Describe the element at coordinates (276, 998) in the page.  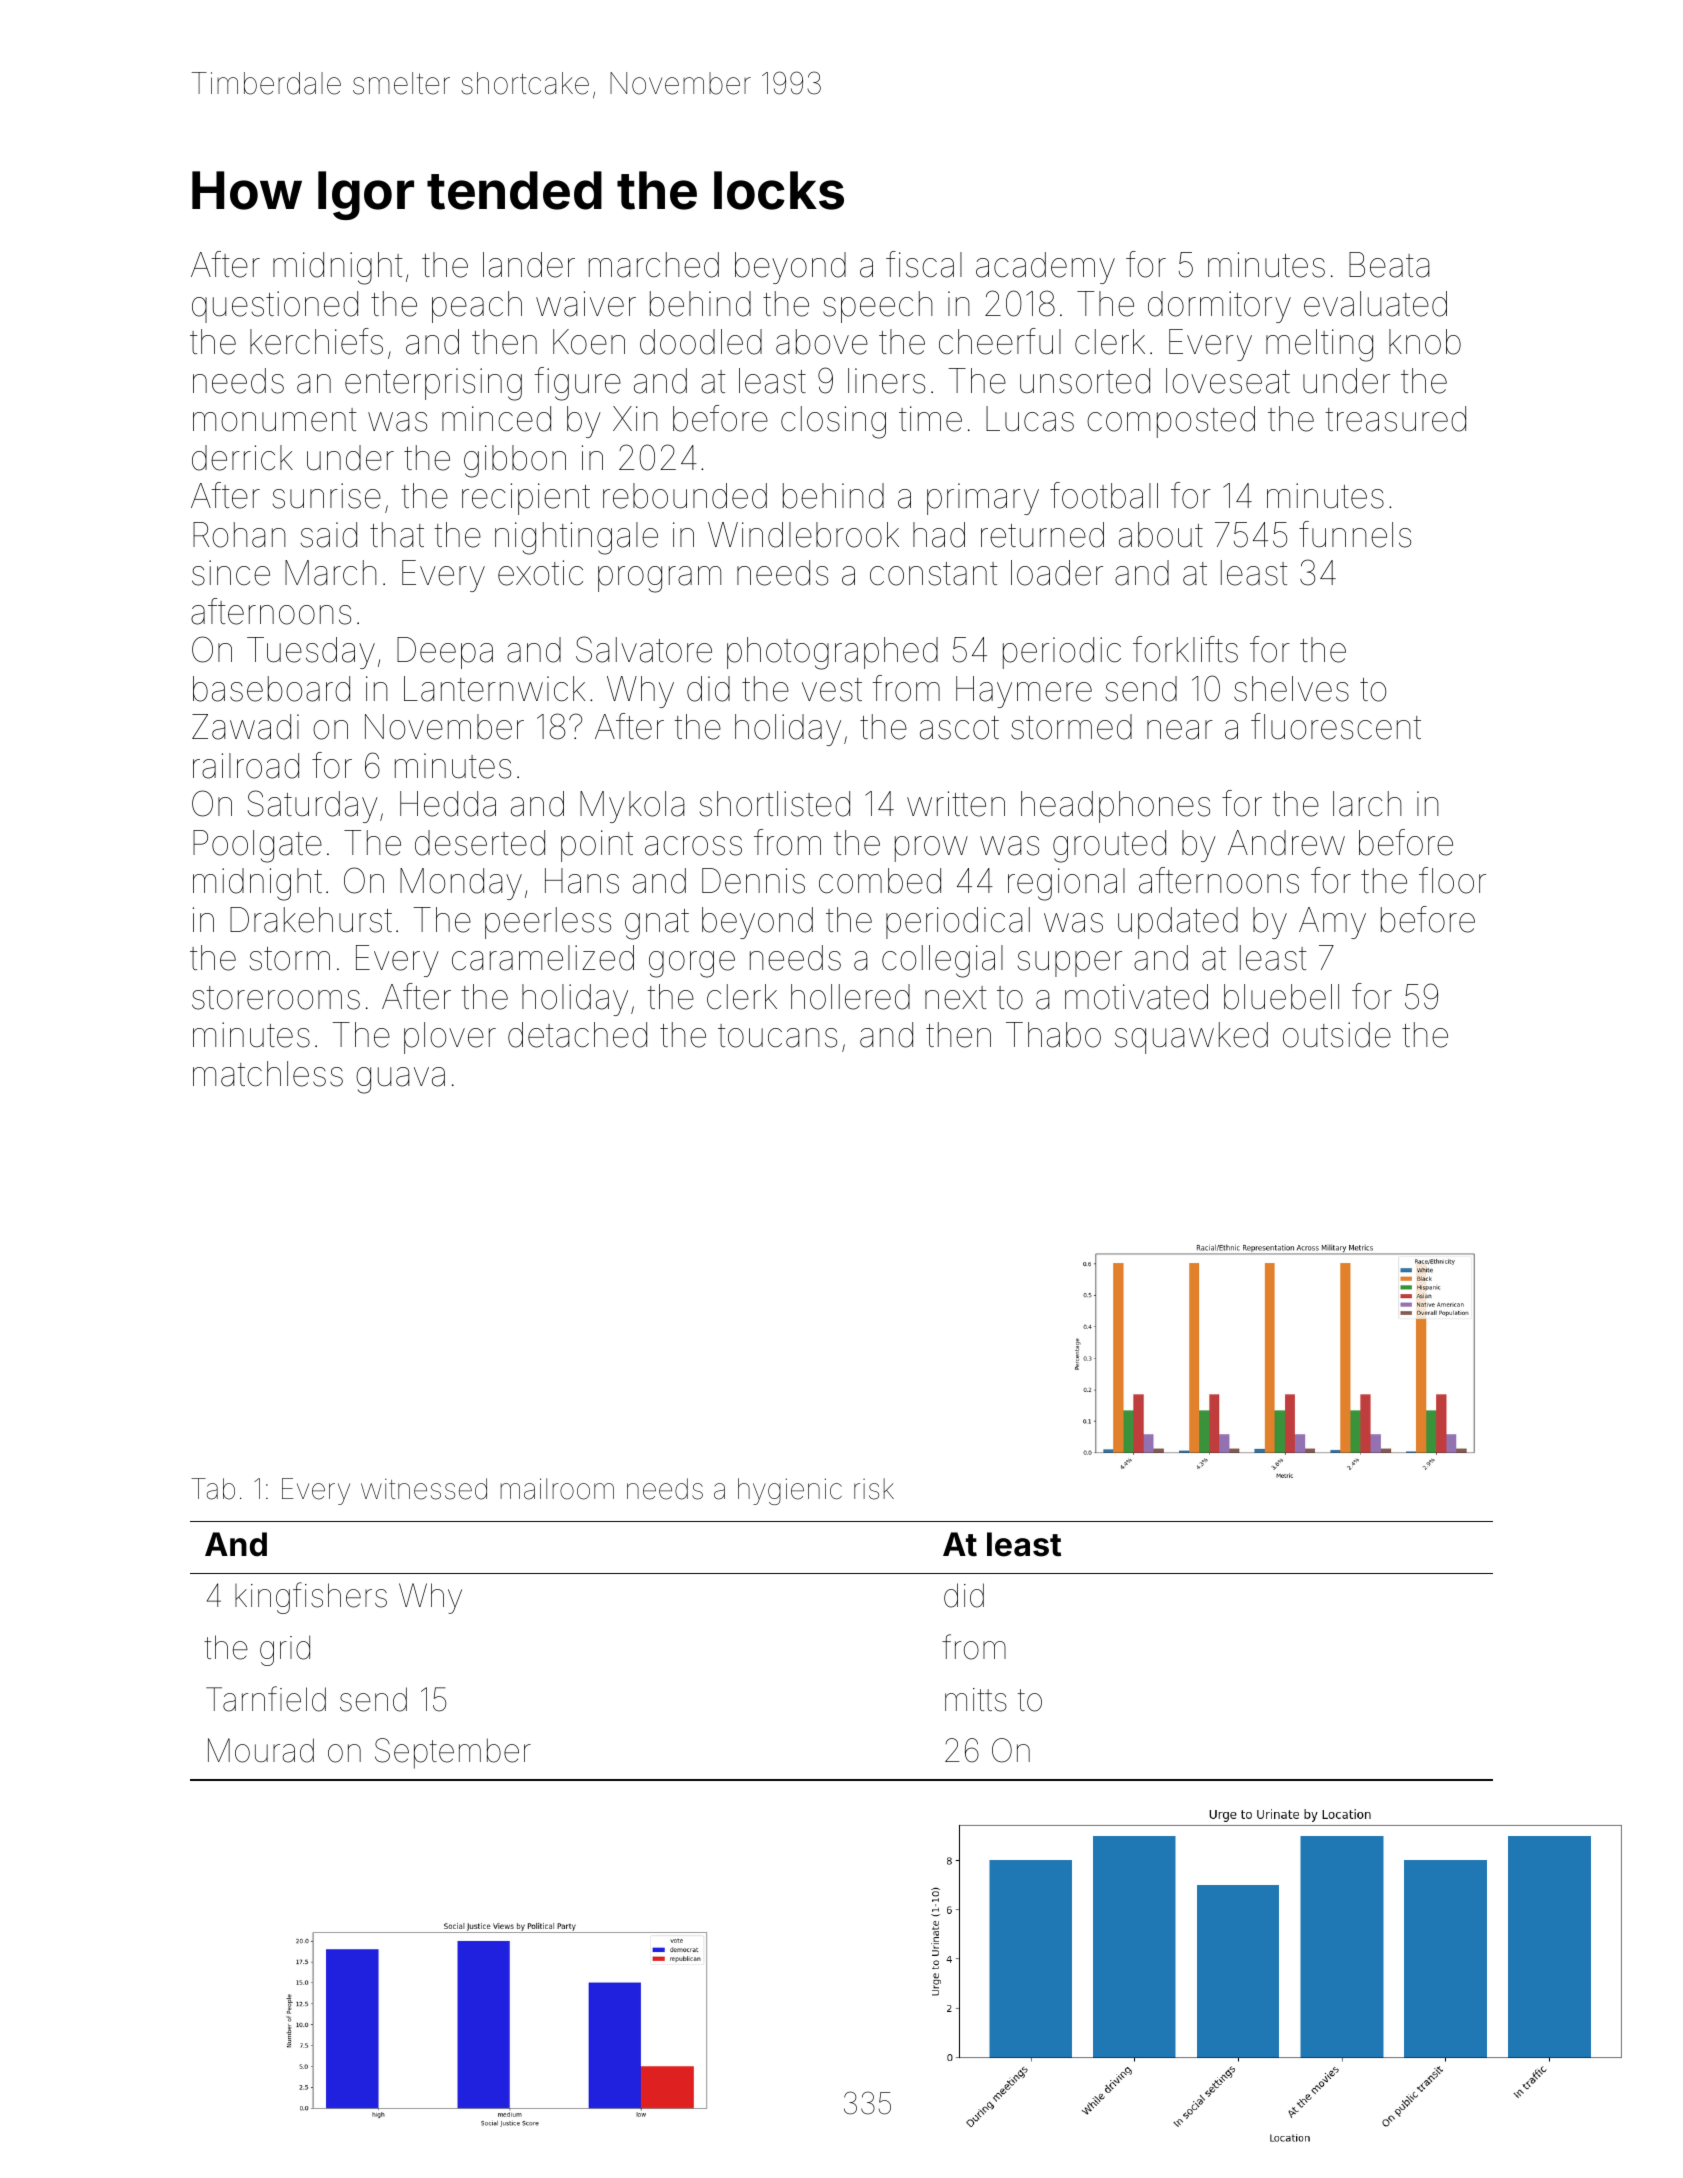
I see `storerooms` at that location.
